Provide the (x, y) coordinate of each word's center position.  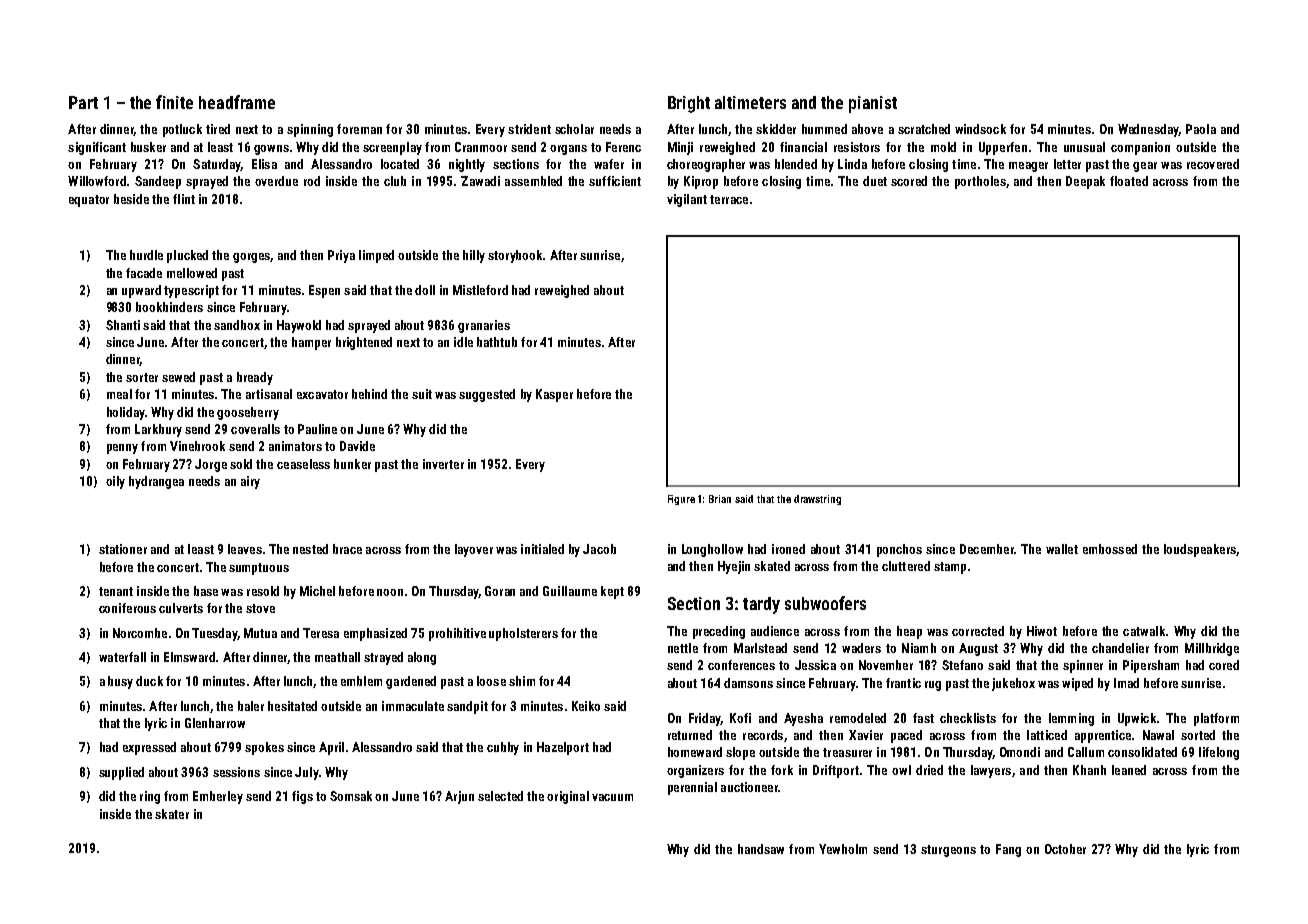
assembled (533, 181)
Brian (720, 499)
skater (172, 814)
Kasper (554, 395)
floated (1129, 181)
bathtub (497, 342)
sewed (178, 377)
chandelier (1120, 648)
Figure (681, 500)
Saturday (217, 165)
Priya (341, 256)
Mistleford (480, 290)
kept (612, 592)
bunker (352, 464)
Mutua (260, 633)
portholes (980, 182)
